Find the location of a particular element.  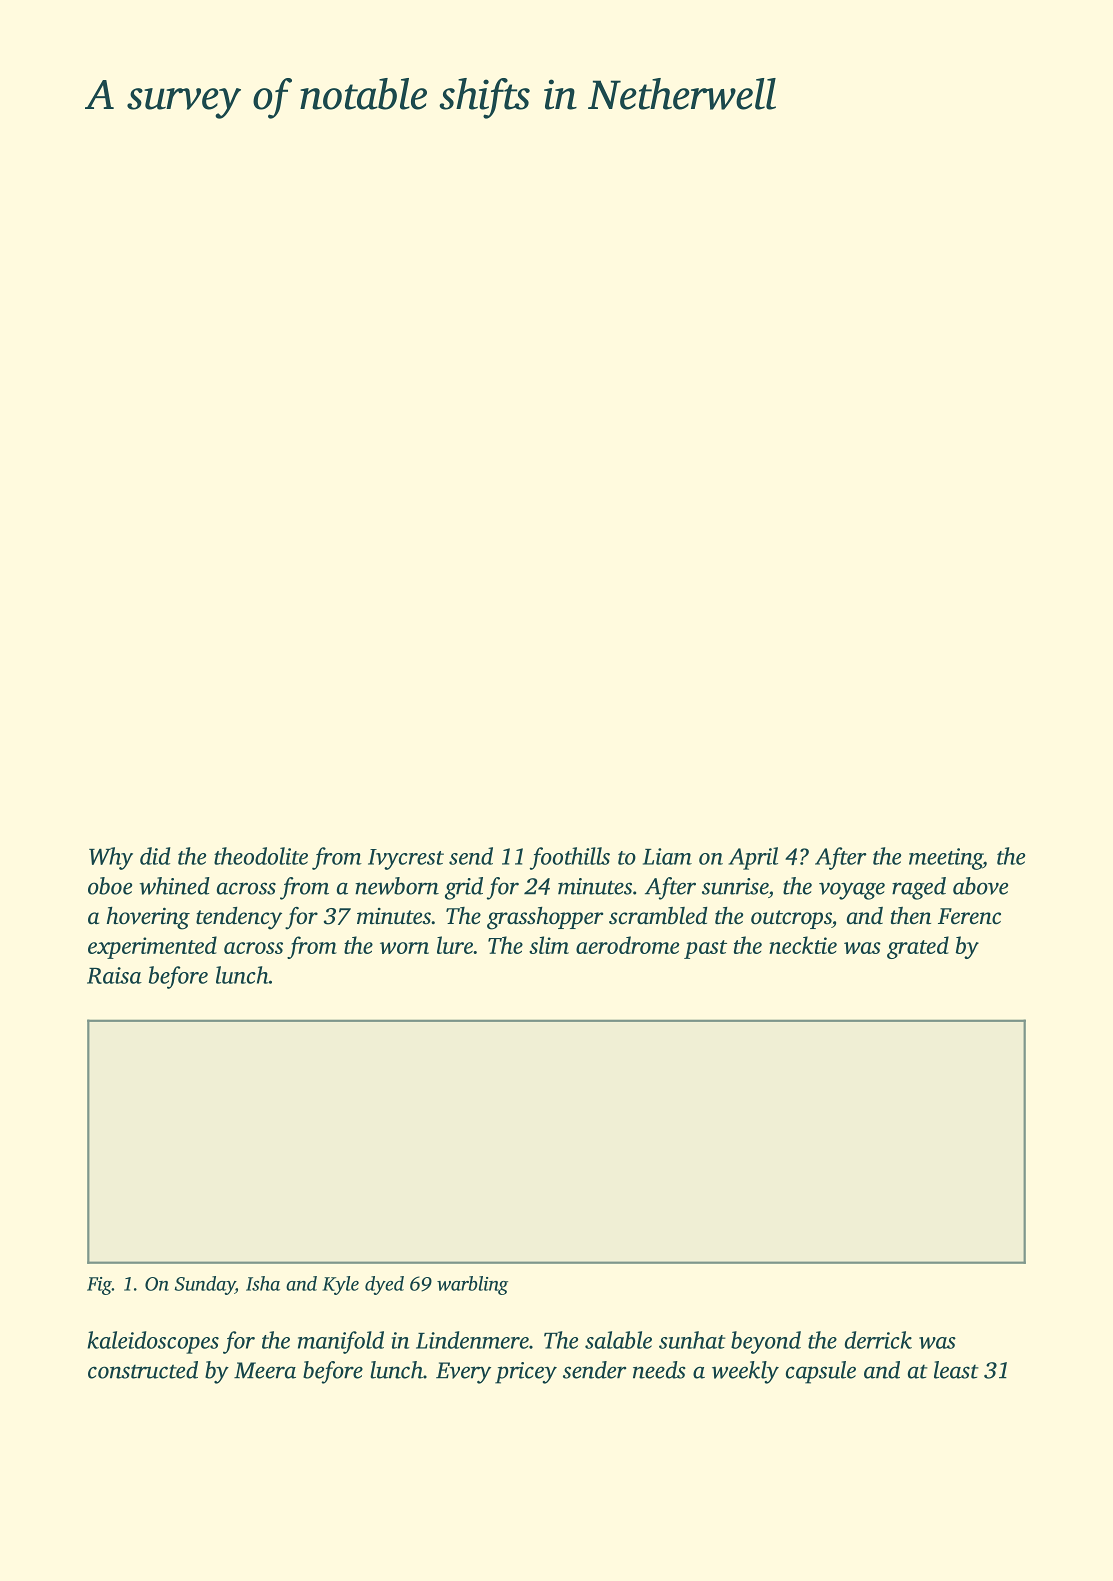

constructed is located at coordinates (143, 1370).
